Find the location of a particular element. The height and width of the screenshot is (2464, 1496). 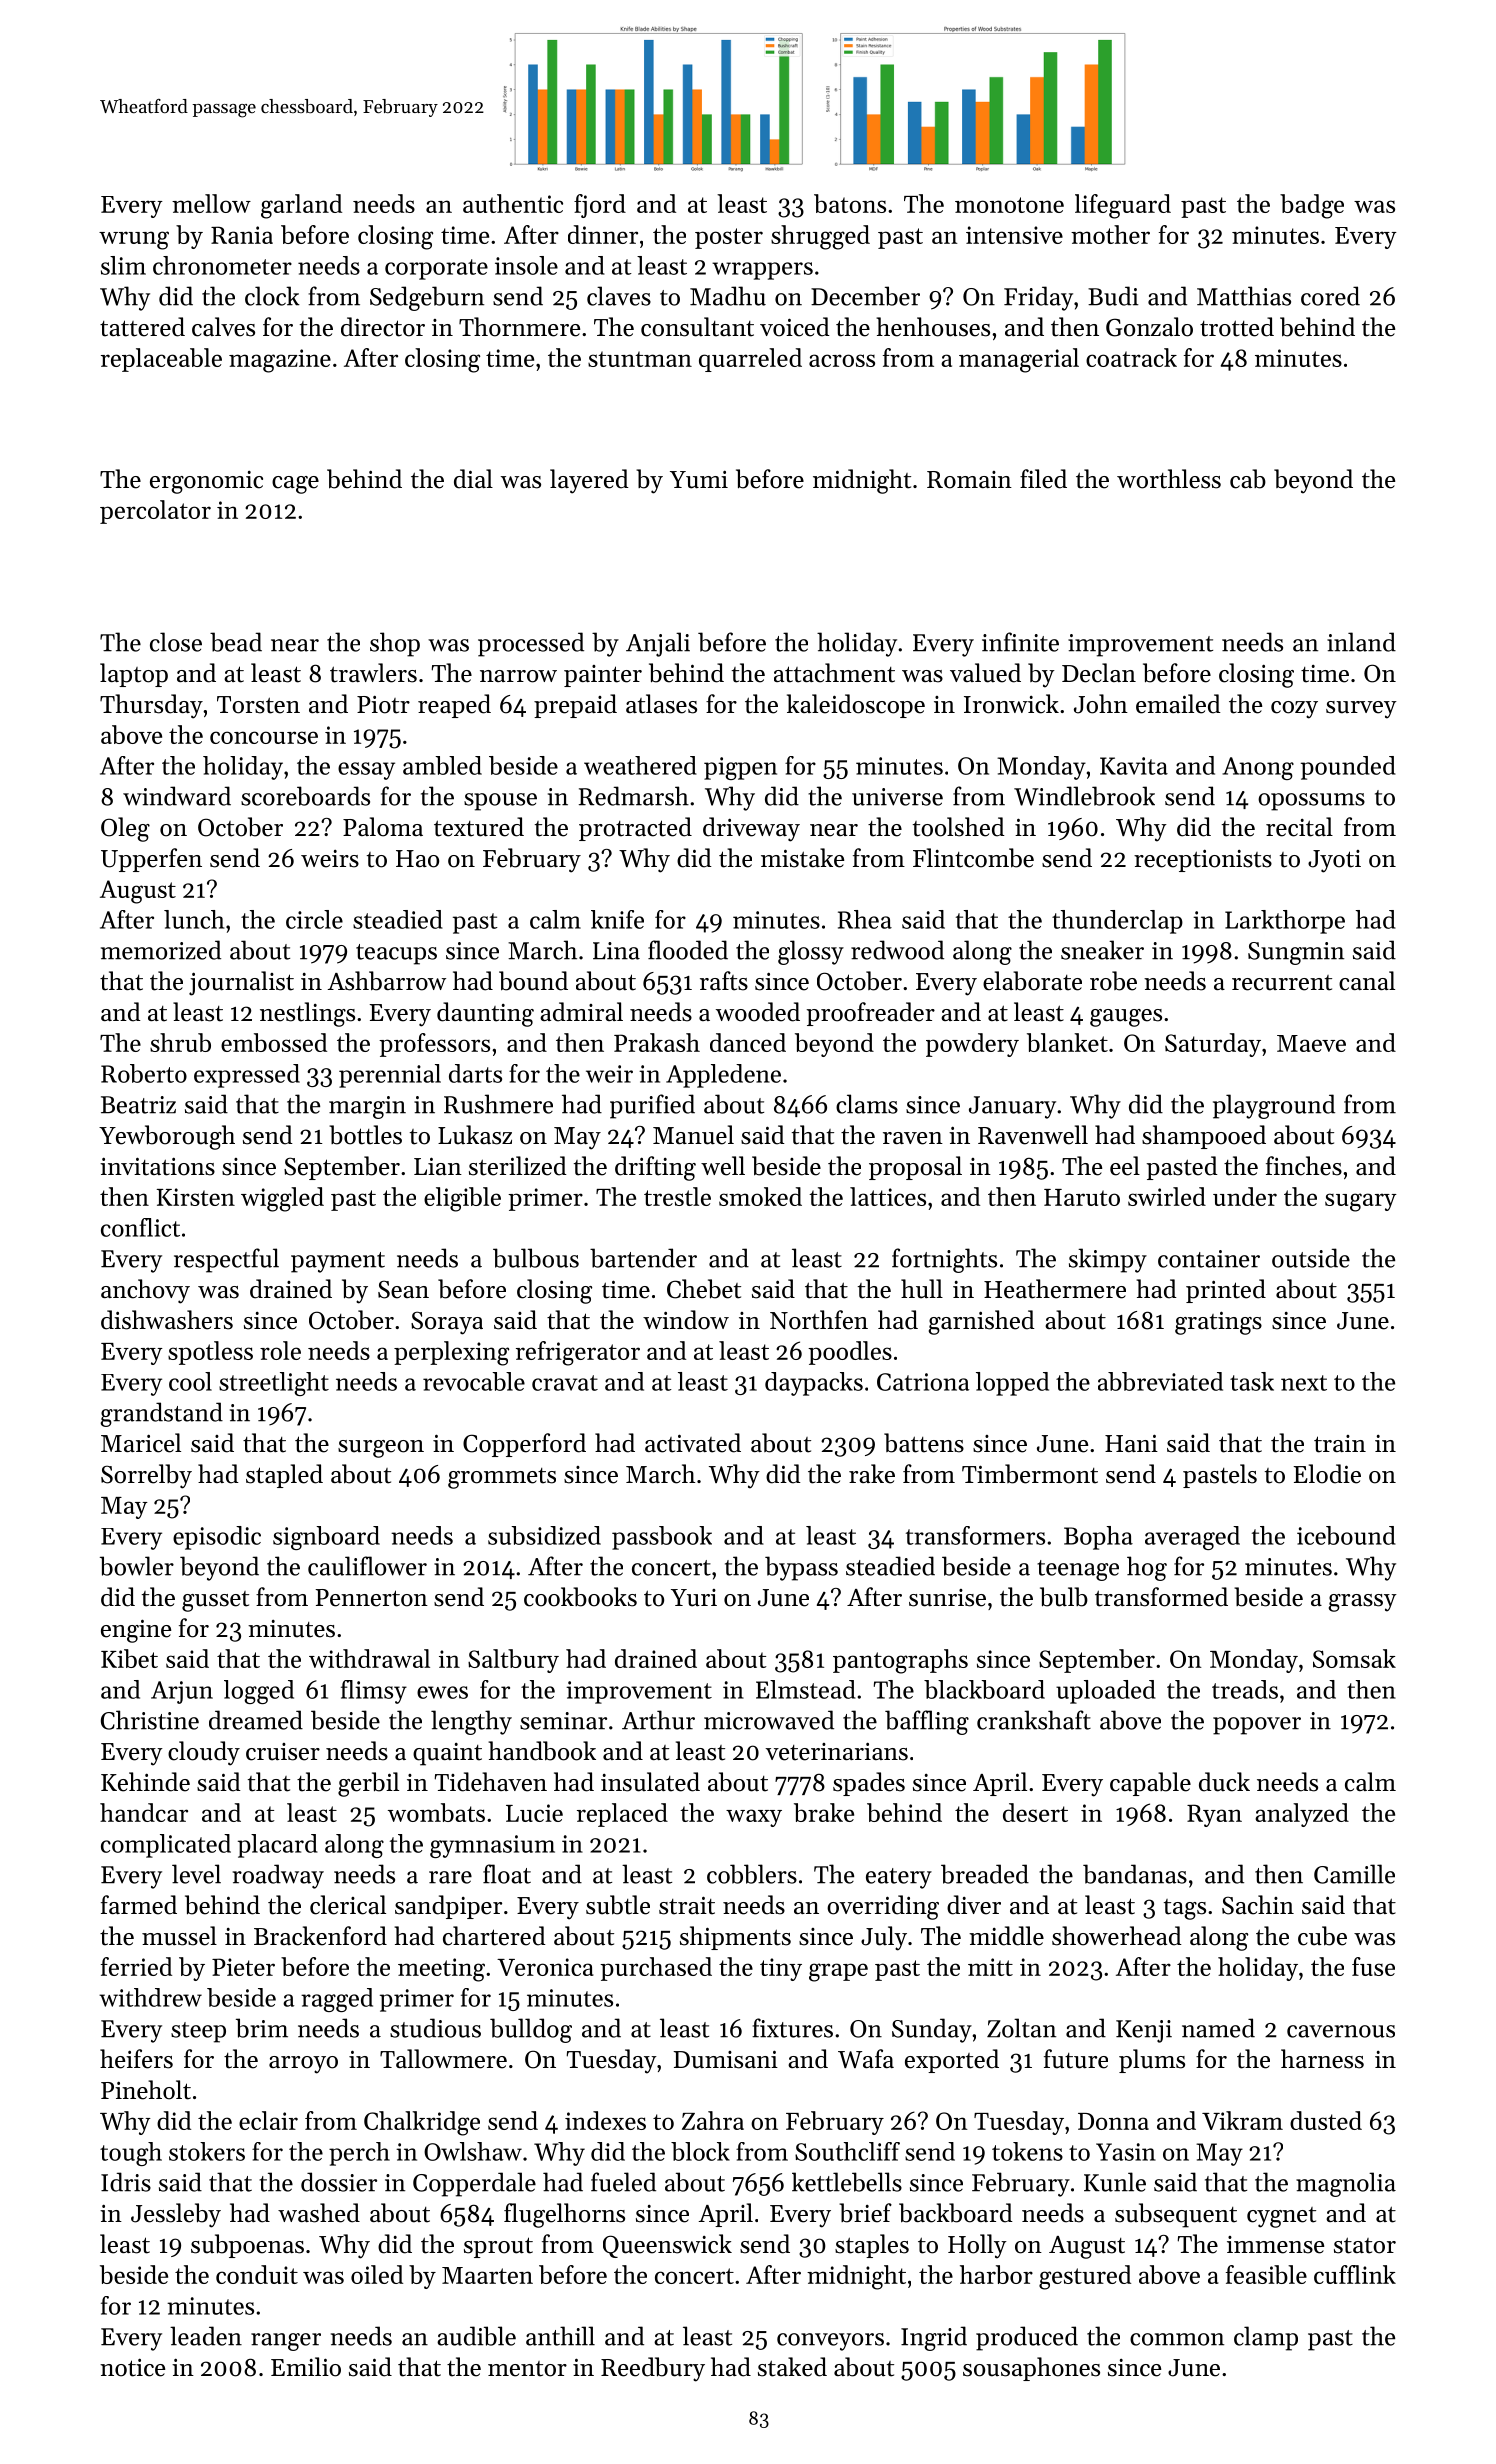

Windlebrook is located at coordinates (1084, 796).
